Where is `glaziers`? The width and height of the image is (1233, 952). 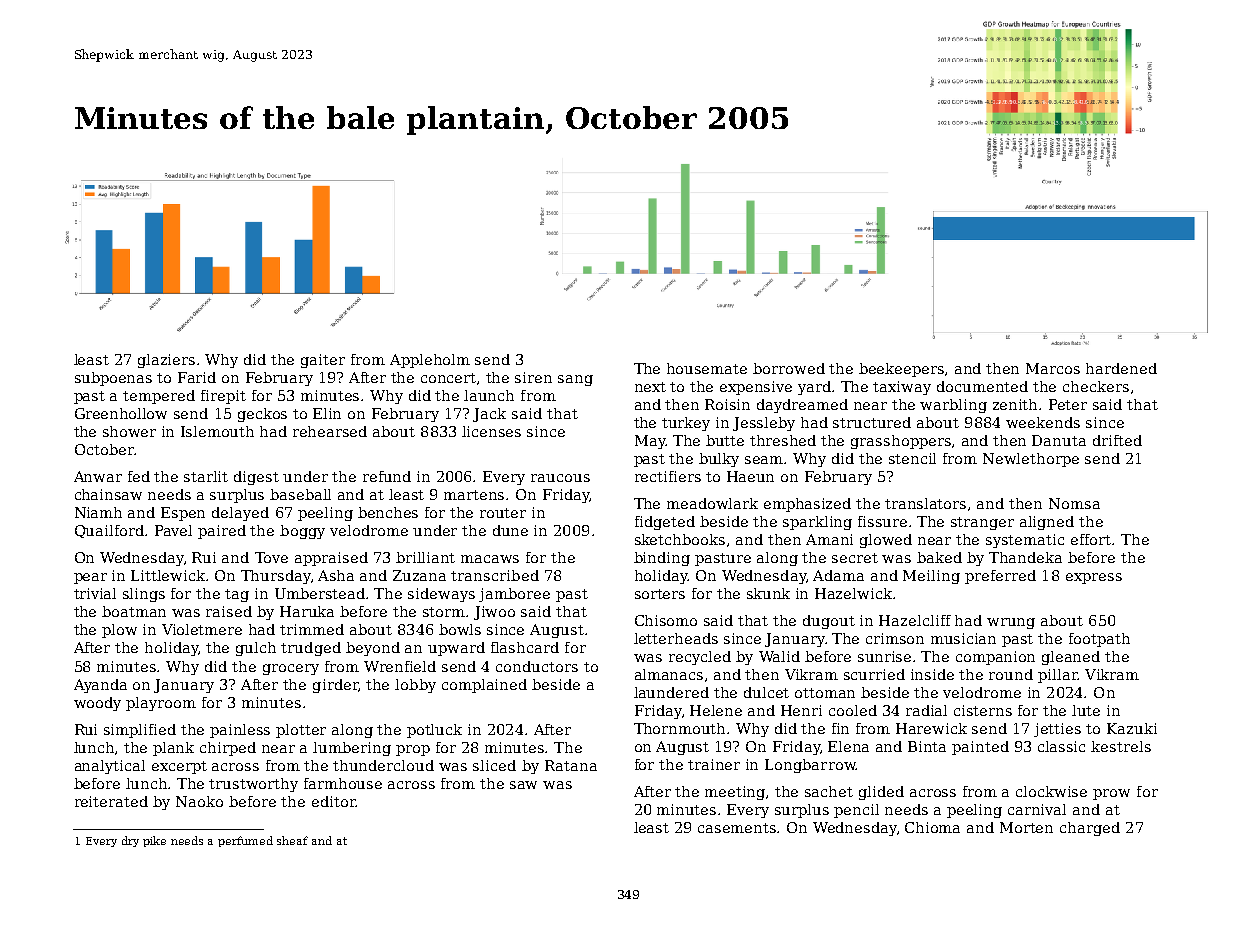
glaziers is located at coordinates (166, 361).
